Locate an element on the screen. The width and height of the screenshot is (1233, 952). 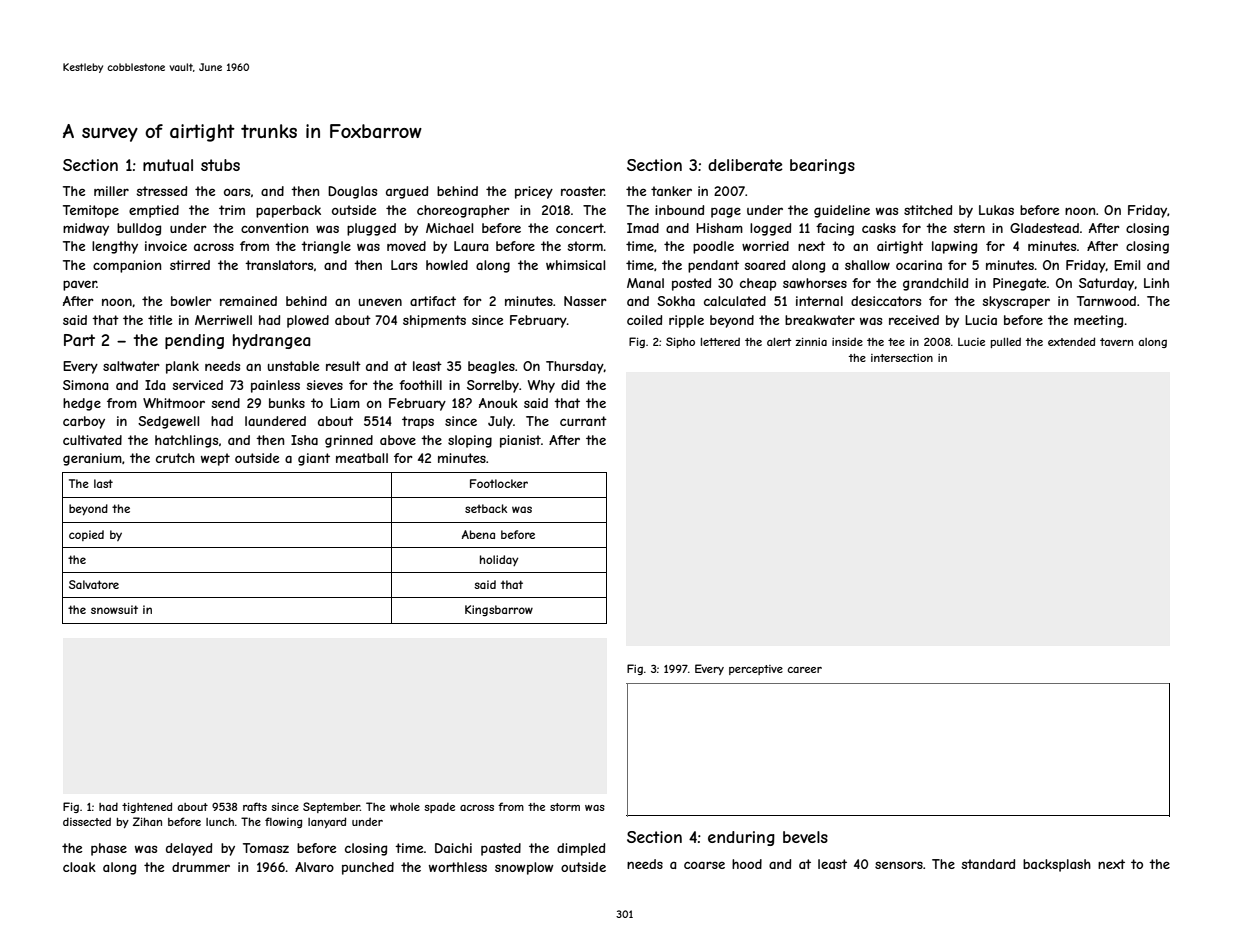
snowsuit is located at coordinates (114, 609).
